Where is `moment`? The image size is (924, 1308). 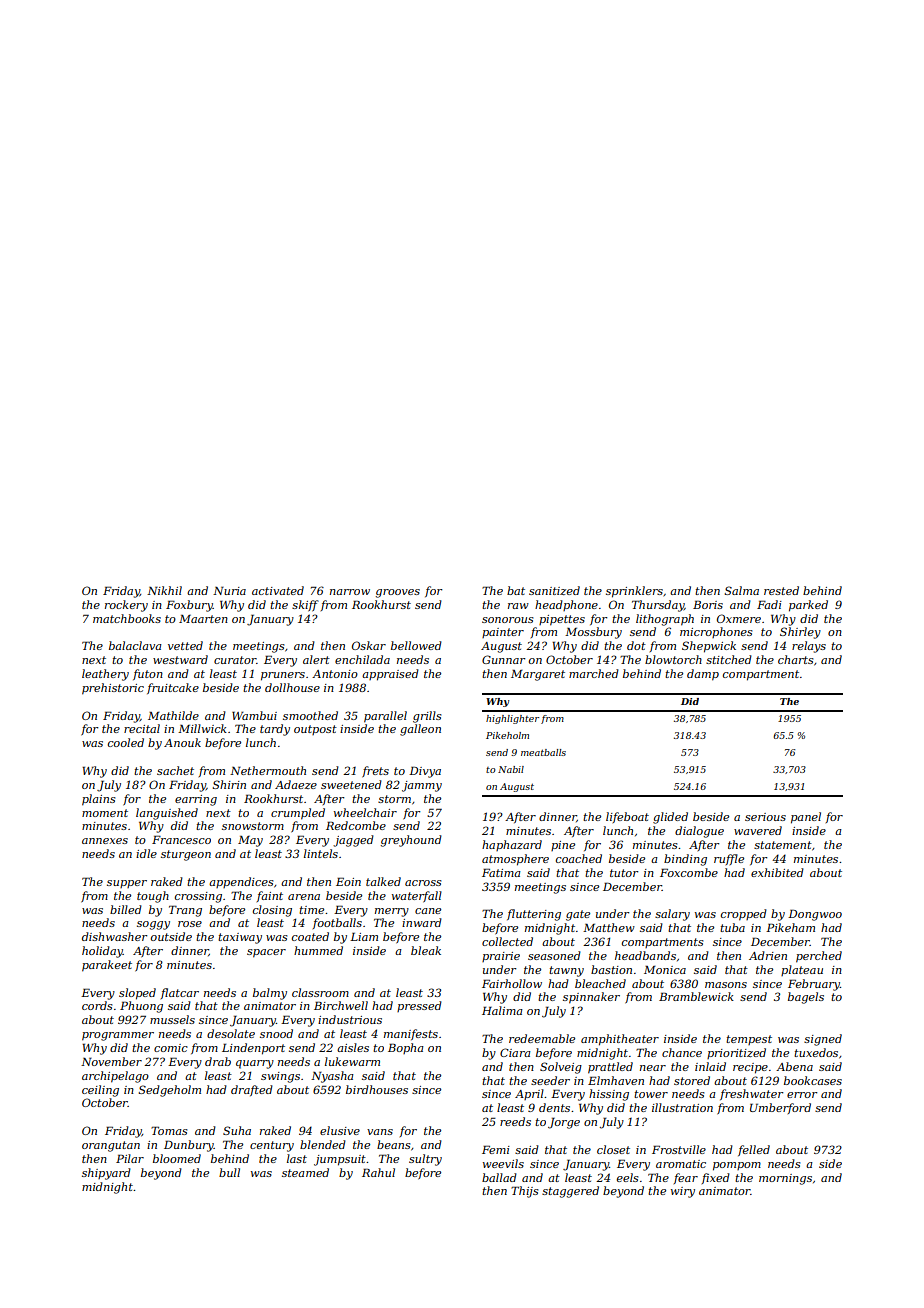 moment is located at coordinates (105, 813).
